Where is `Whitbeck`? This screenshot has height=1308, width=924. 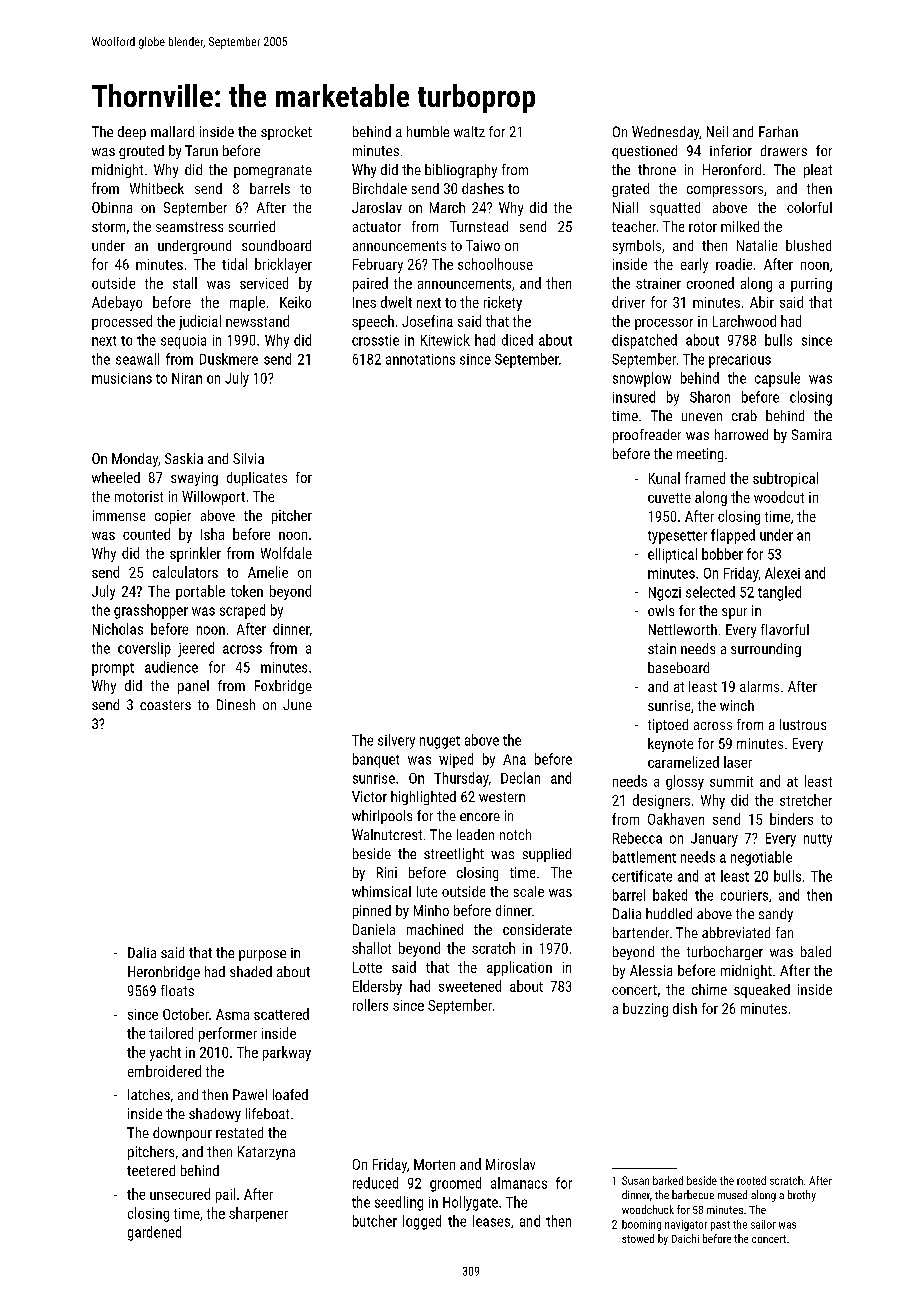
Whitbeck is located at coordinates (157, 188).
